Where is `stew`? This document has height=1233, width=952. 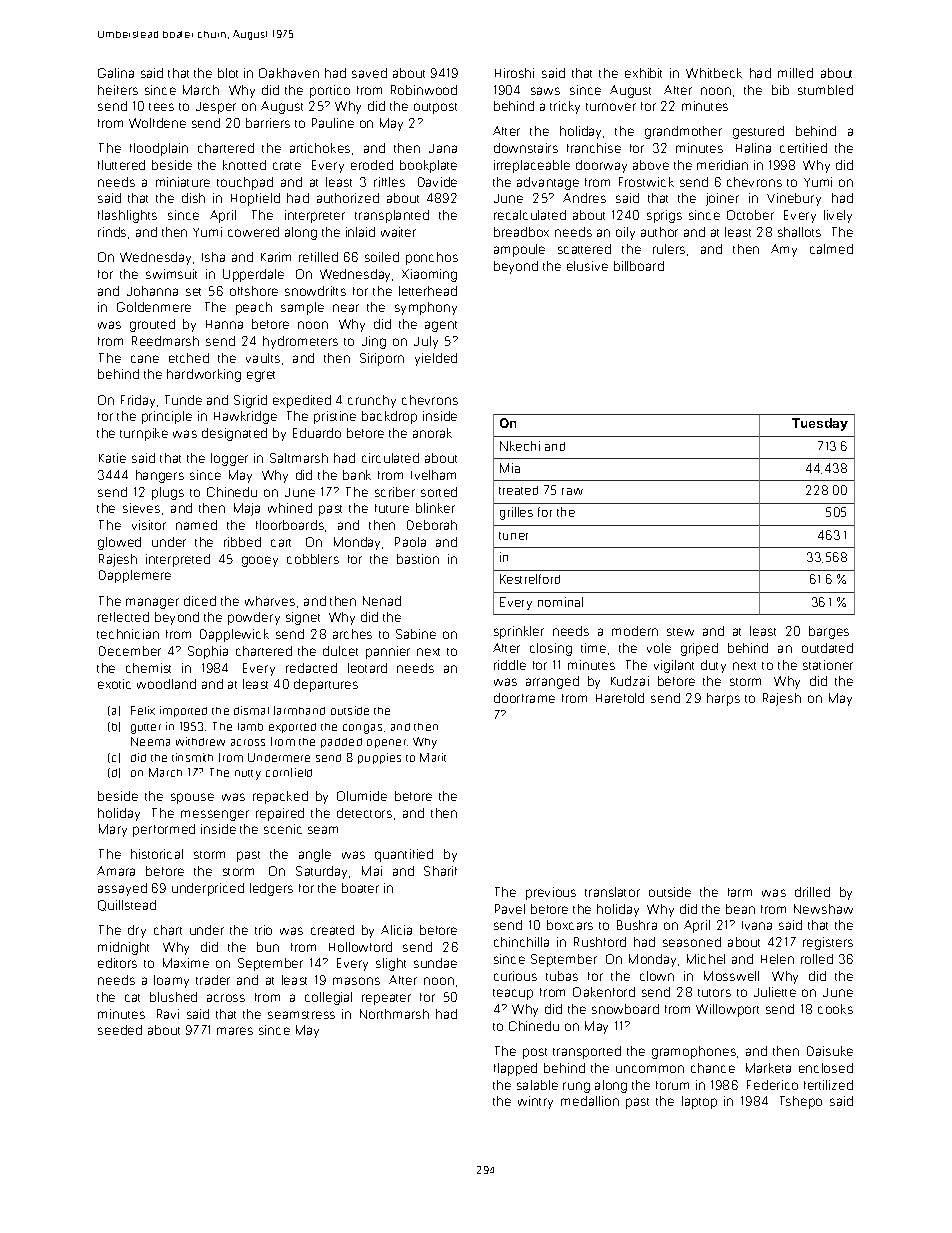
stew is located at coordinates (680, 632).
